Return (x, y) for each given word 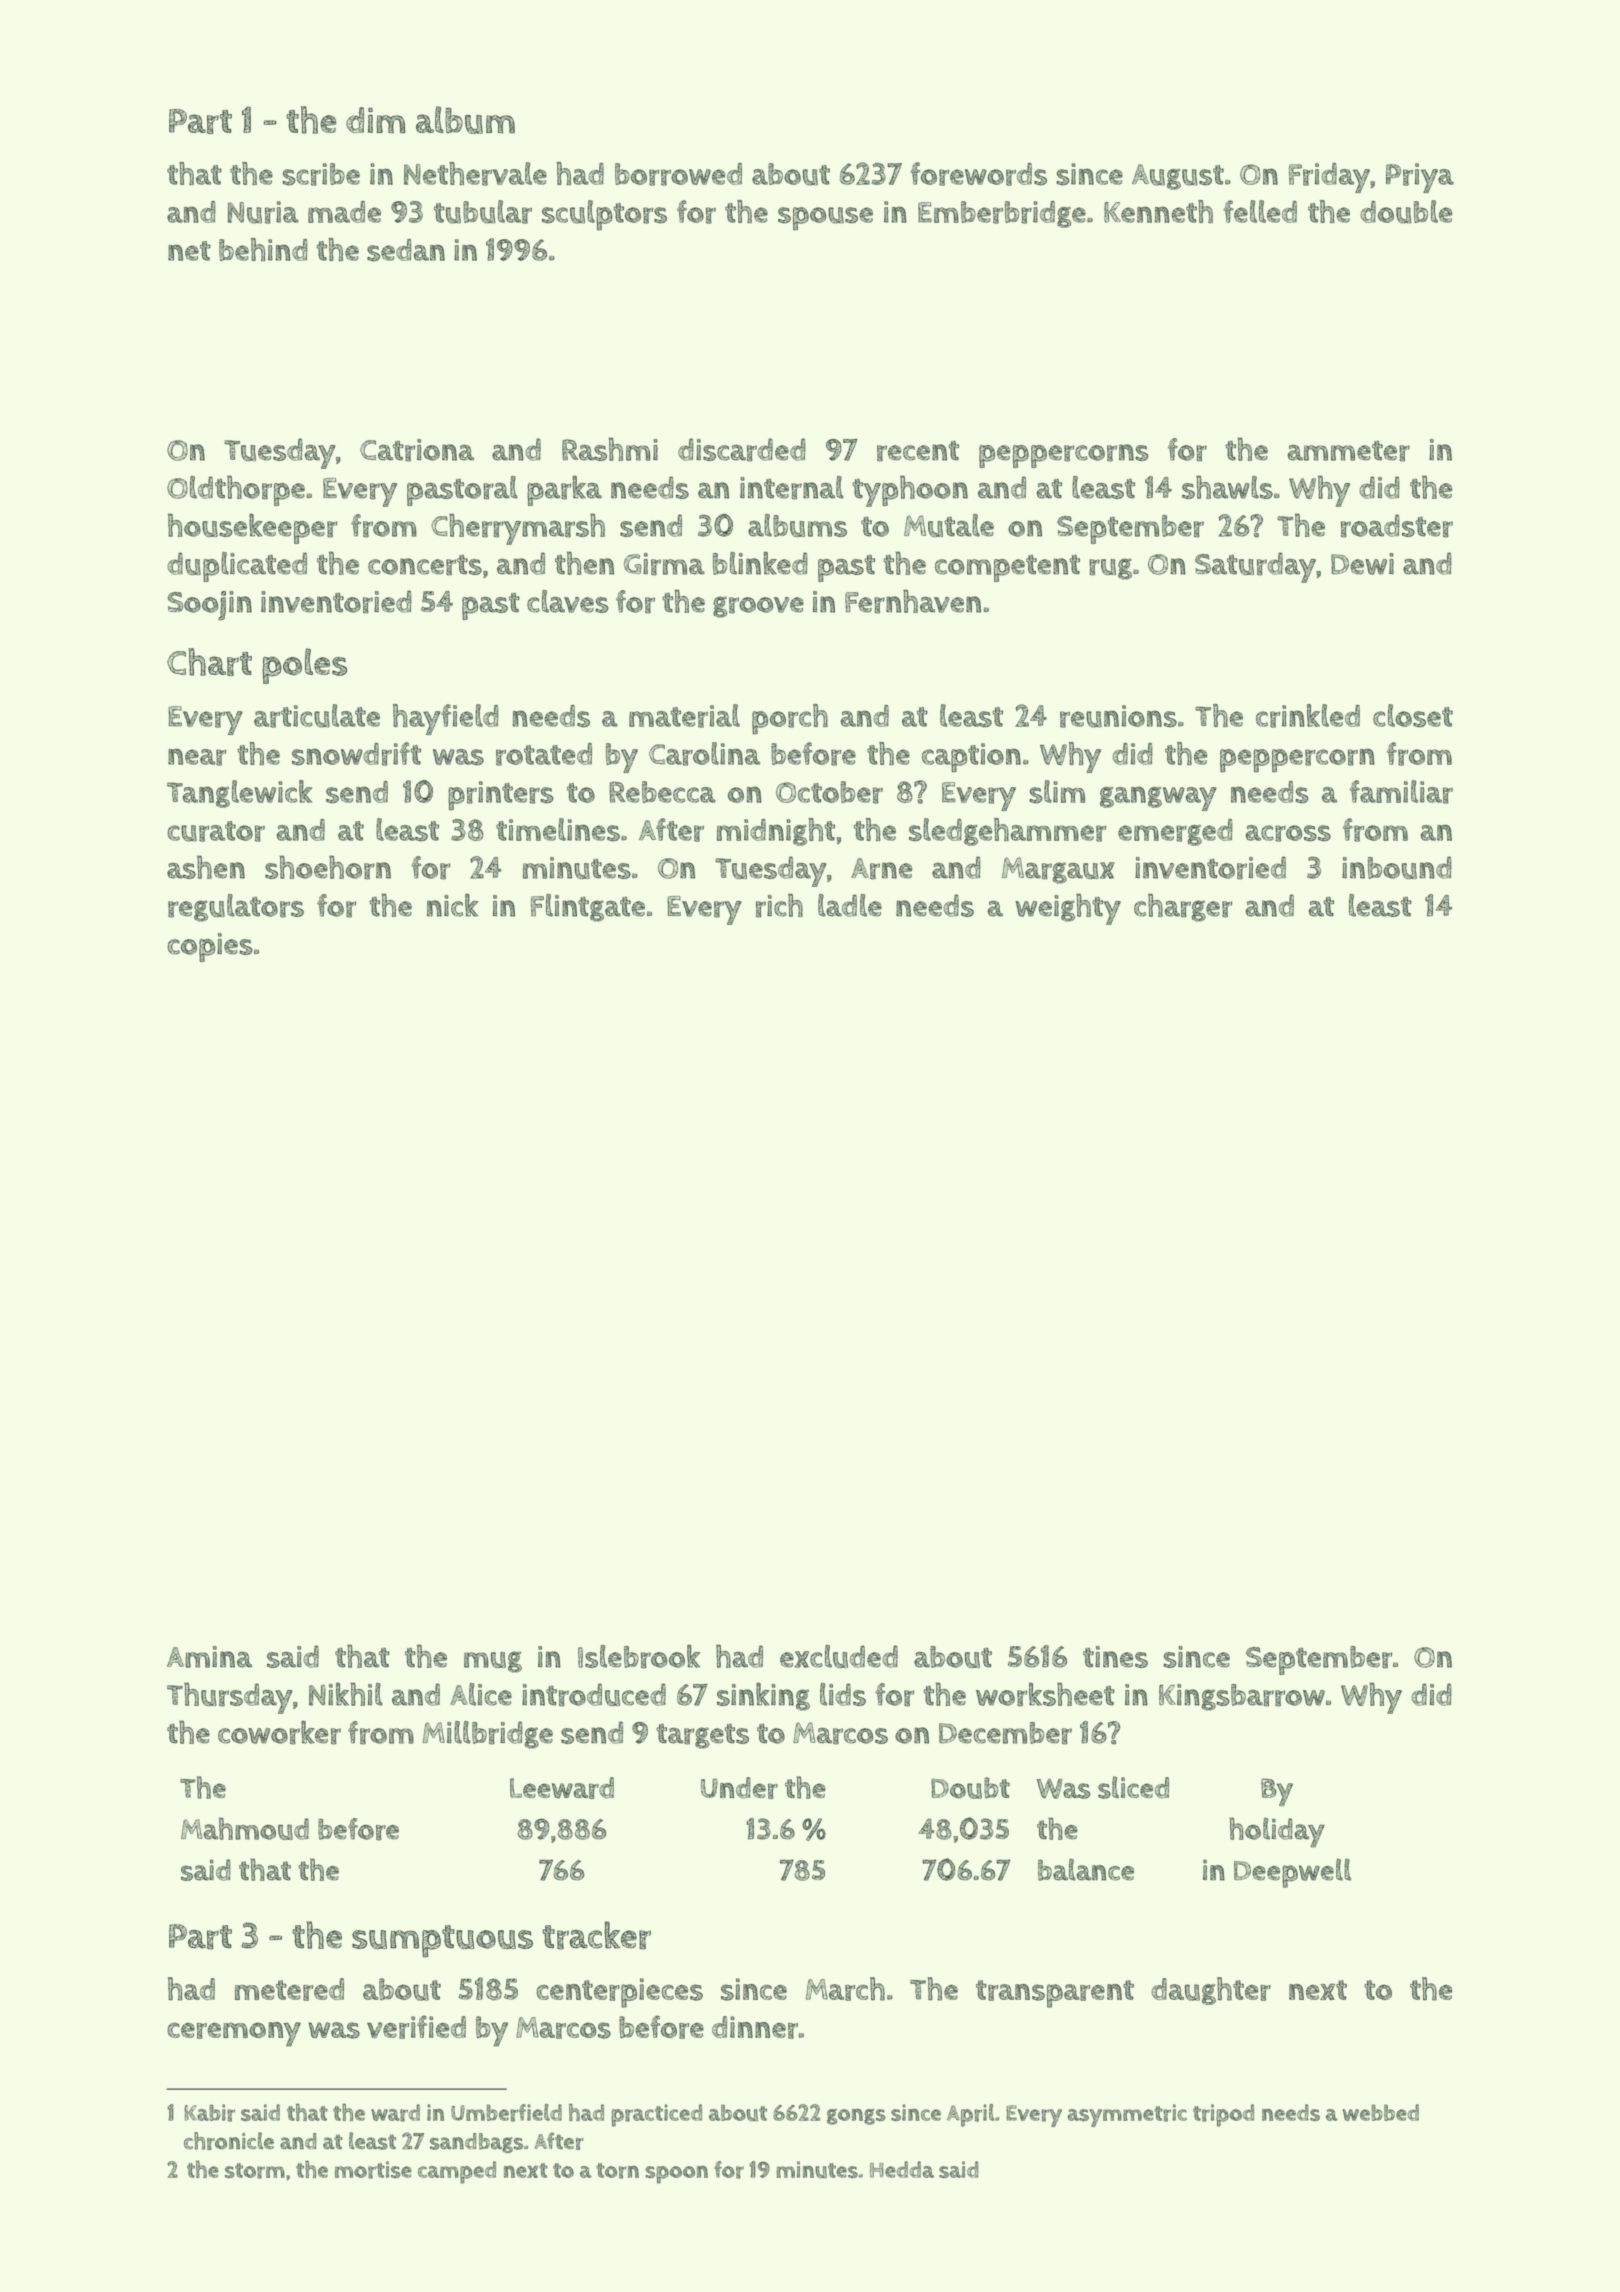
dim (376, 120)
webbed (1380, 2112)
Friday (1329, 178)
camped (457, 2172)
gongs (856, 2116)
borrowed (678, 174)
